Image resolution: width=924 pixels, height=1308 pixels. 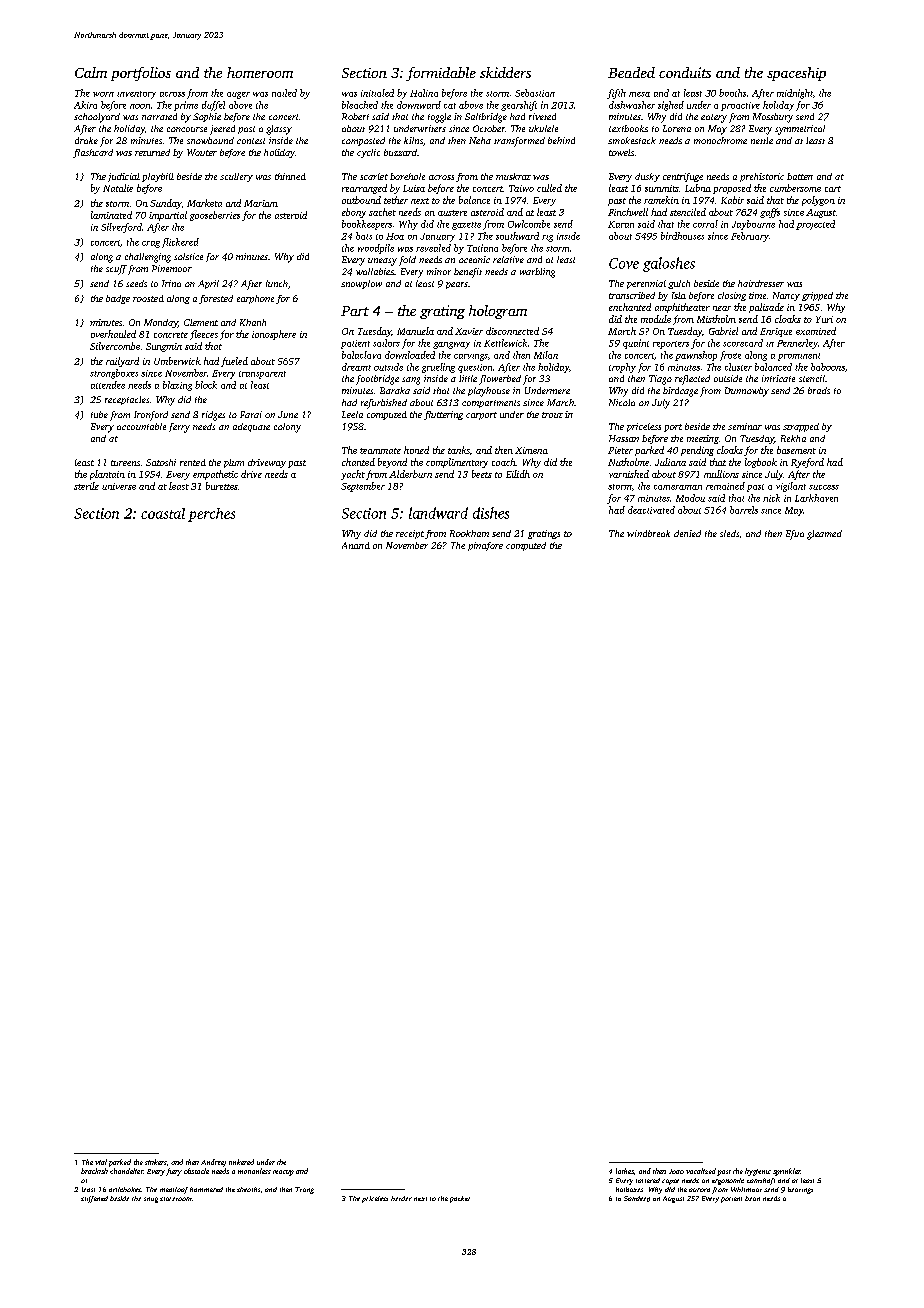 What do you see at coordinates (701, 1171) in the screenshot?
I see `vocalized` at bounding box center [701, 1171].
